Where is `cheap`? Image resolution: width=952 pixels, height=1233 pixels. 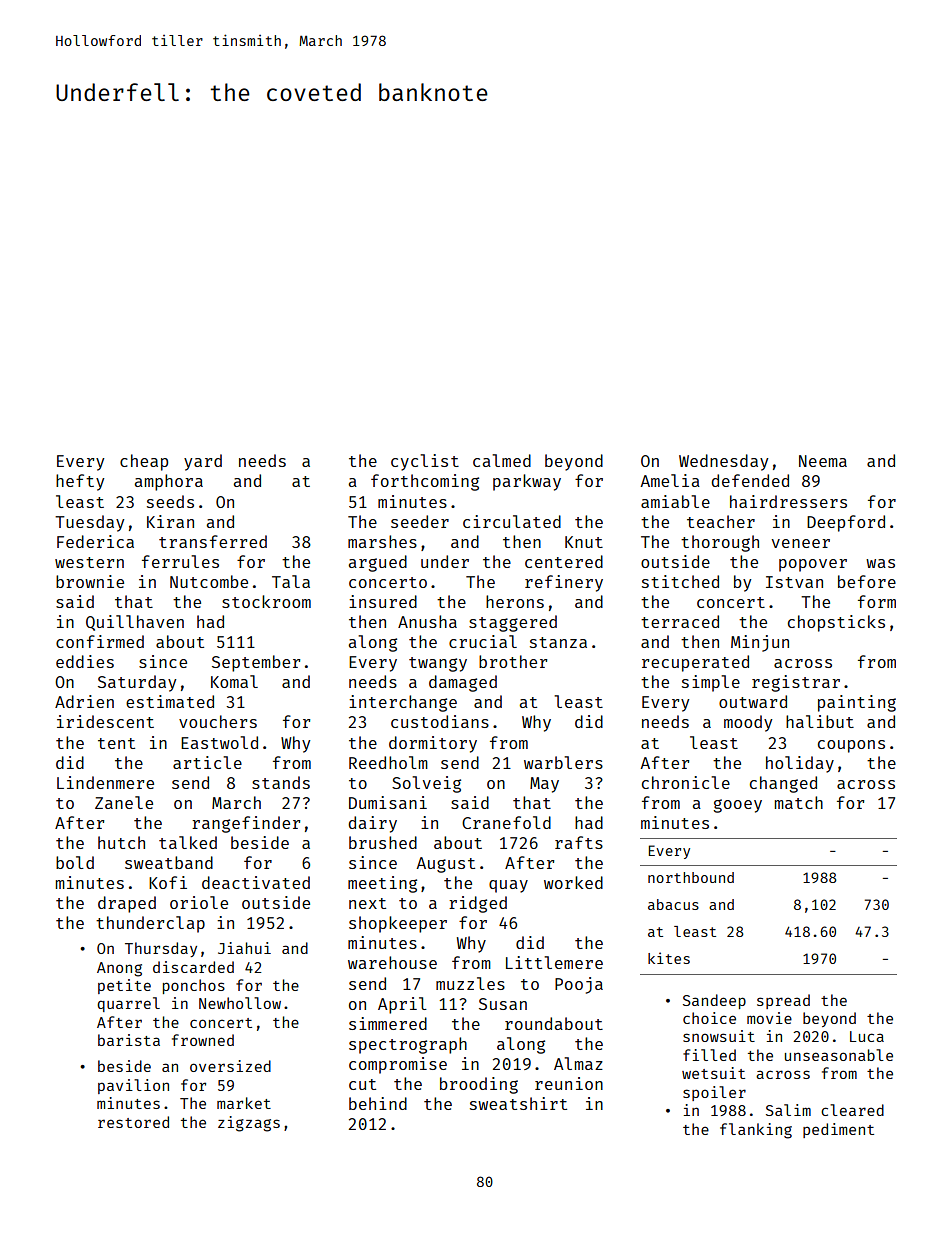 cheap is located at coordinates (144, 462).
